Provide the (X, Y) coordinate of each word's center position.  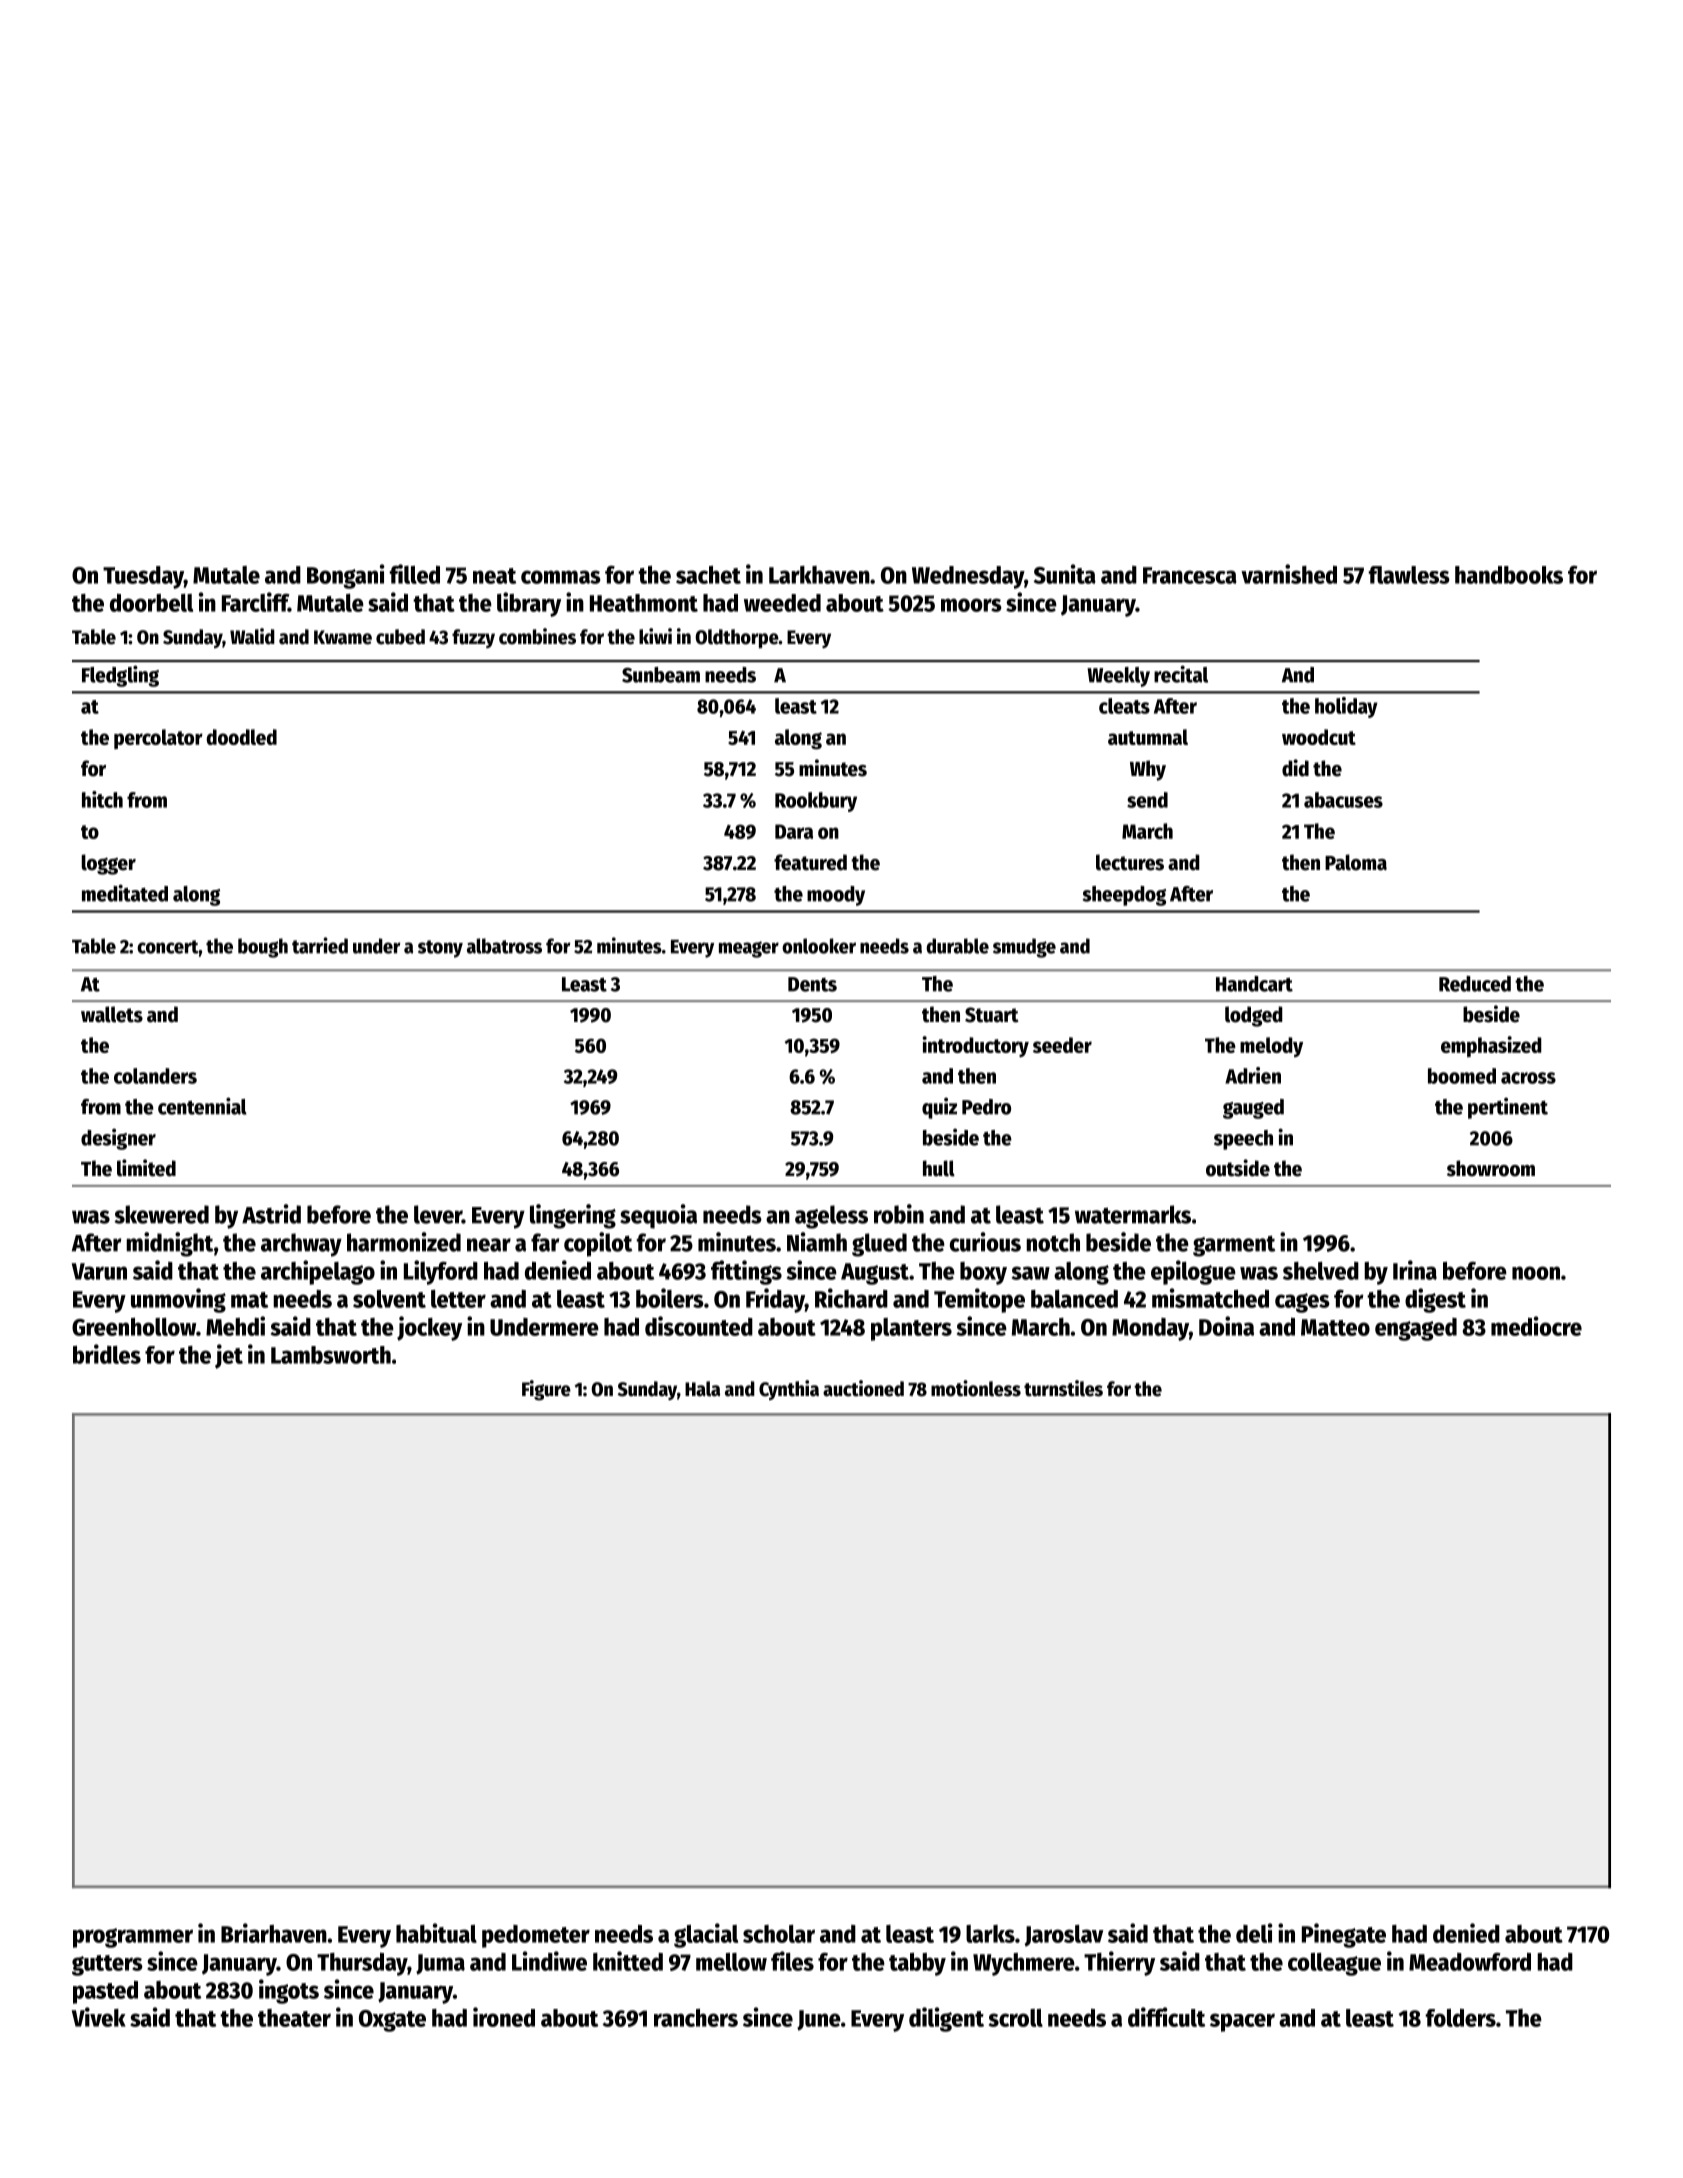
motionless (976, 1388)
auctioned (863, 1388)
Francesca (1190, 575)
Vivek (99, 2017)
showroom (1491, 1168)
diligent (946, 2019)
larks (990, 1934)
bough (263, 948)
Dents (812, 984)
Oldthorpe (737, 639)
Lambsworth (331, 1355)
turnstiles (1063, 1388)
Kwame (343, 637)
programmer (133, 1938)
